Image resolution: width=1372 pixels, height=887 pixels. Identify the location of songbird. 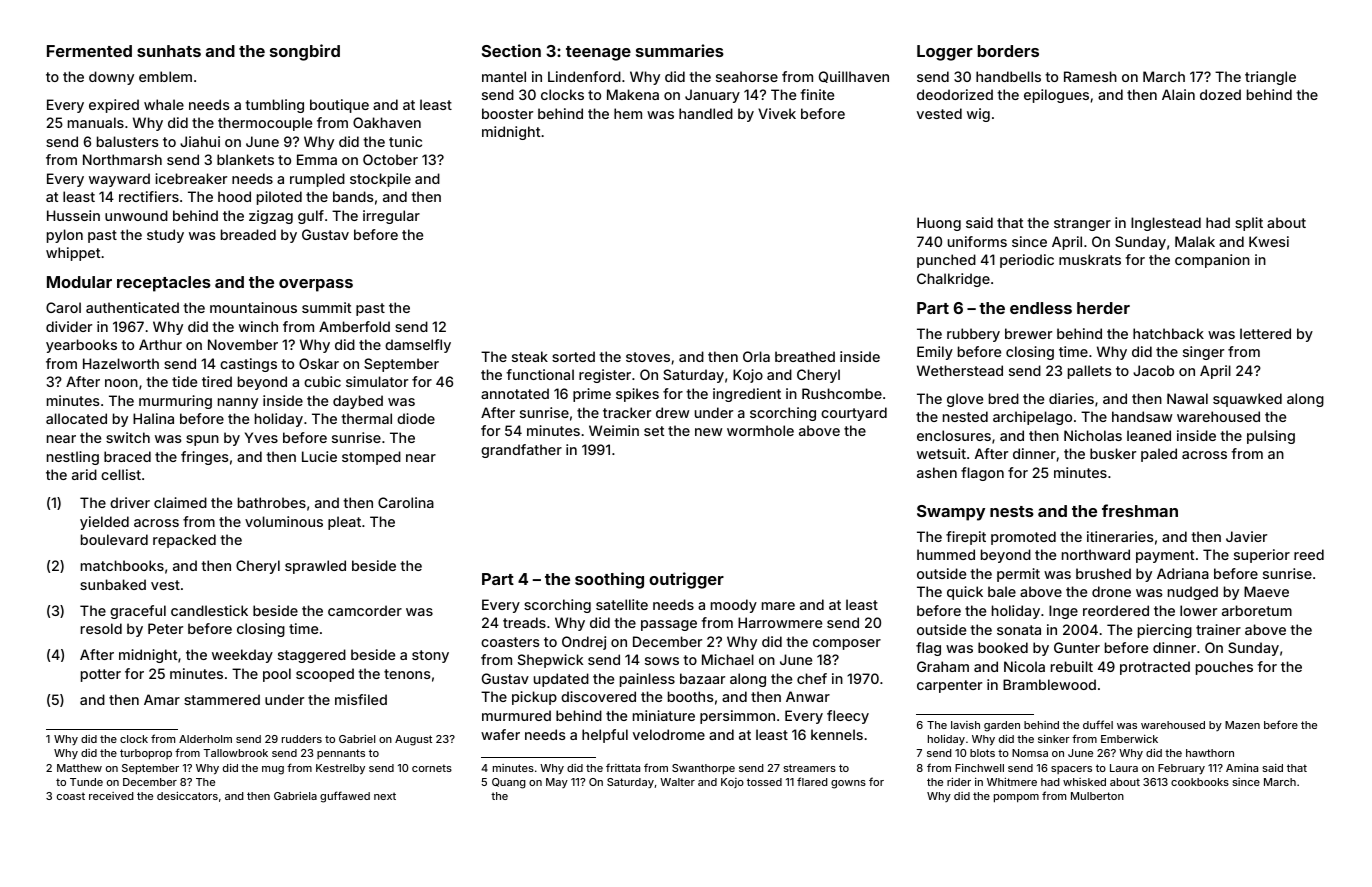
(305, 52).
